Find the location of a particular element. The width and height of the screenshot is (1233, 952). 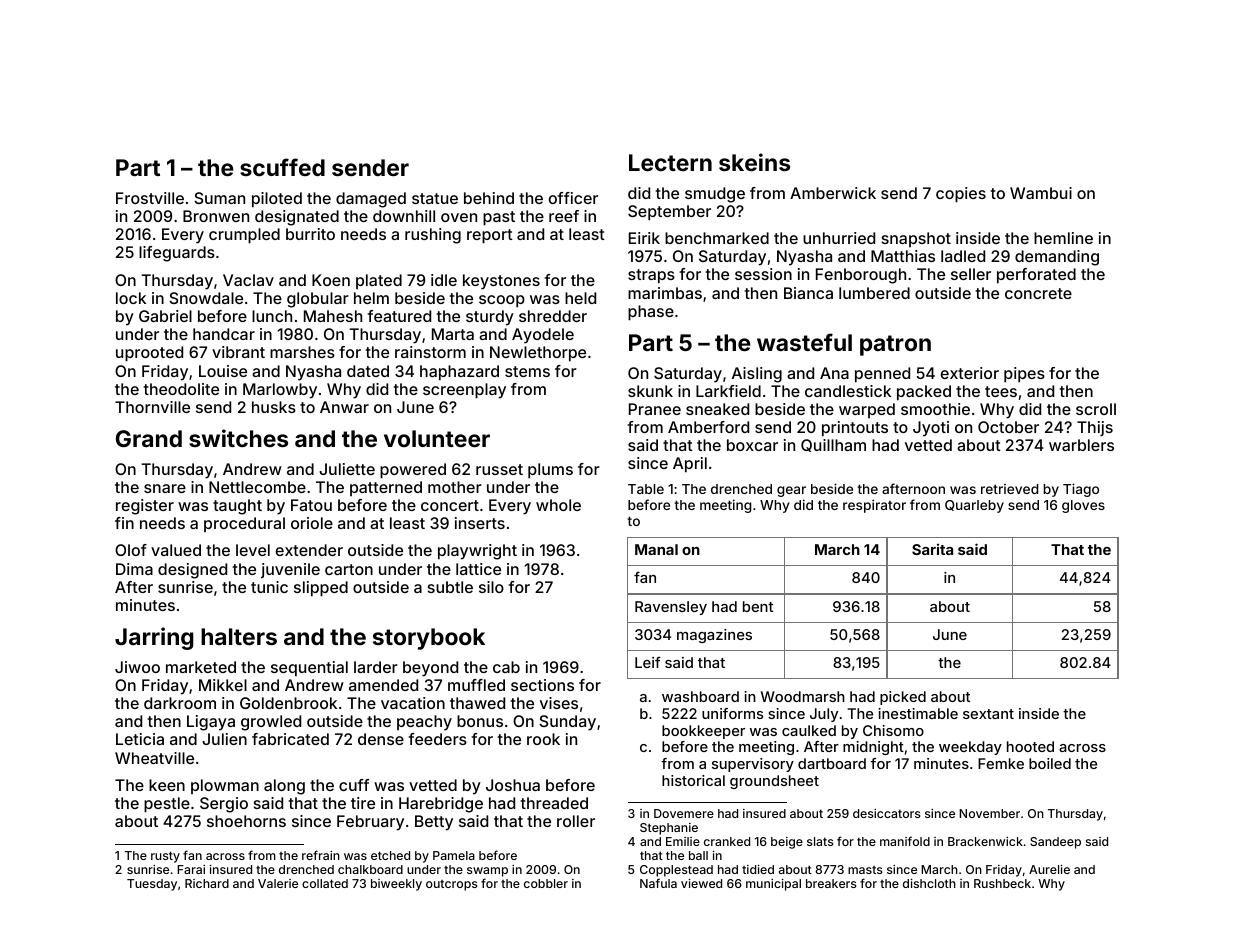

Jiwoo is located at coordinates (137, 667).
